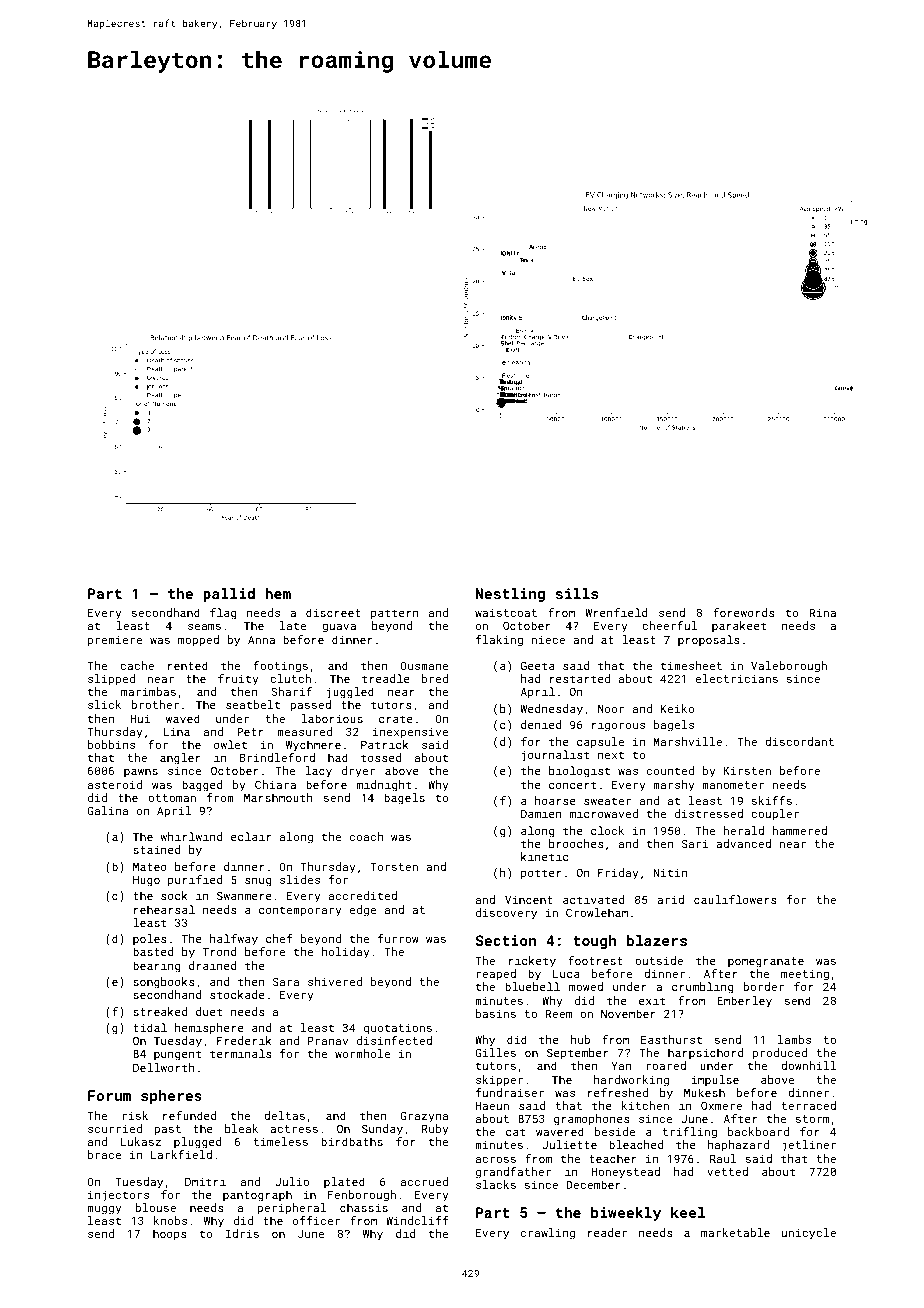  I want to click on fundraiser, so click(510, 1092).
